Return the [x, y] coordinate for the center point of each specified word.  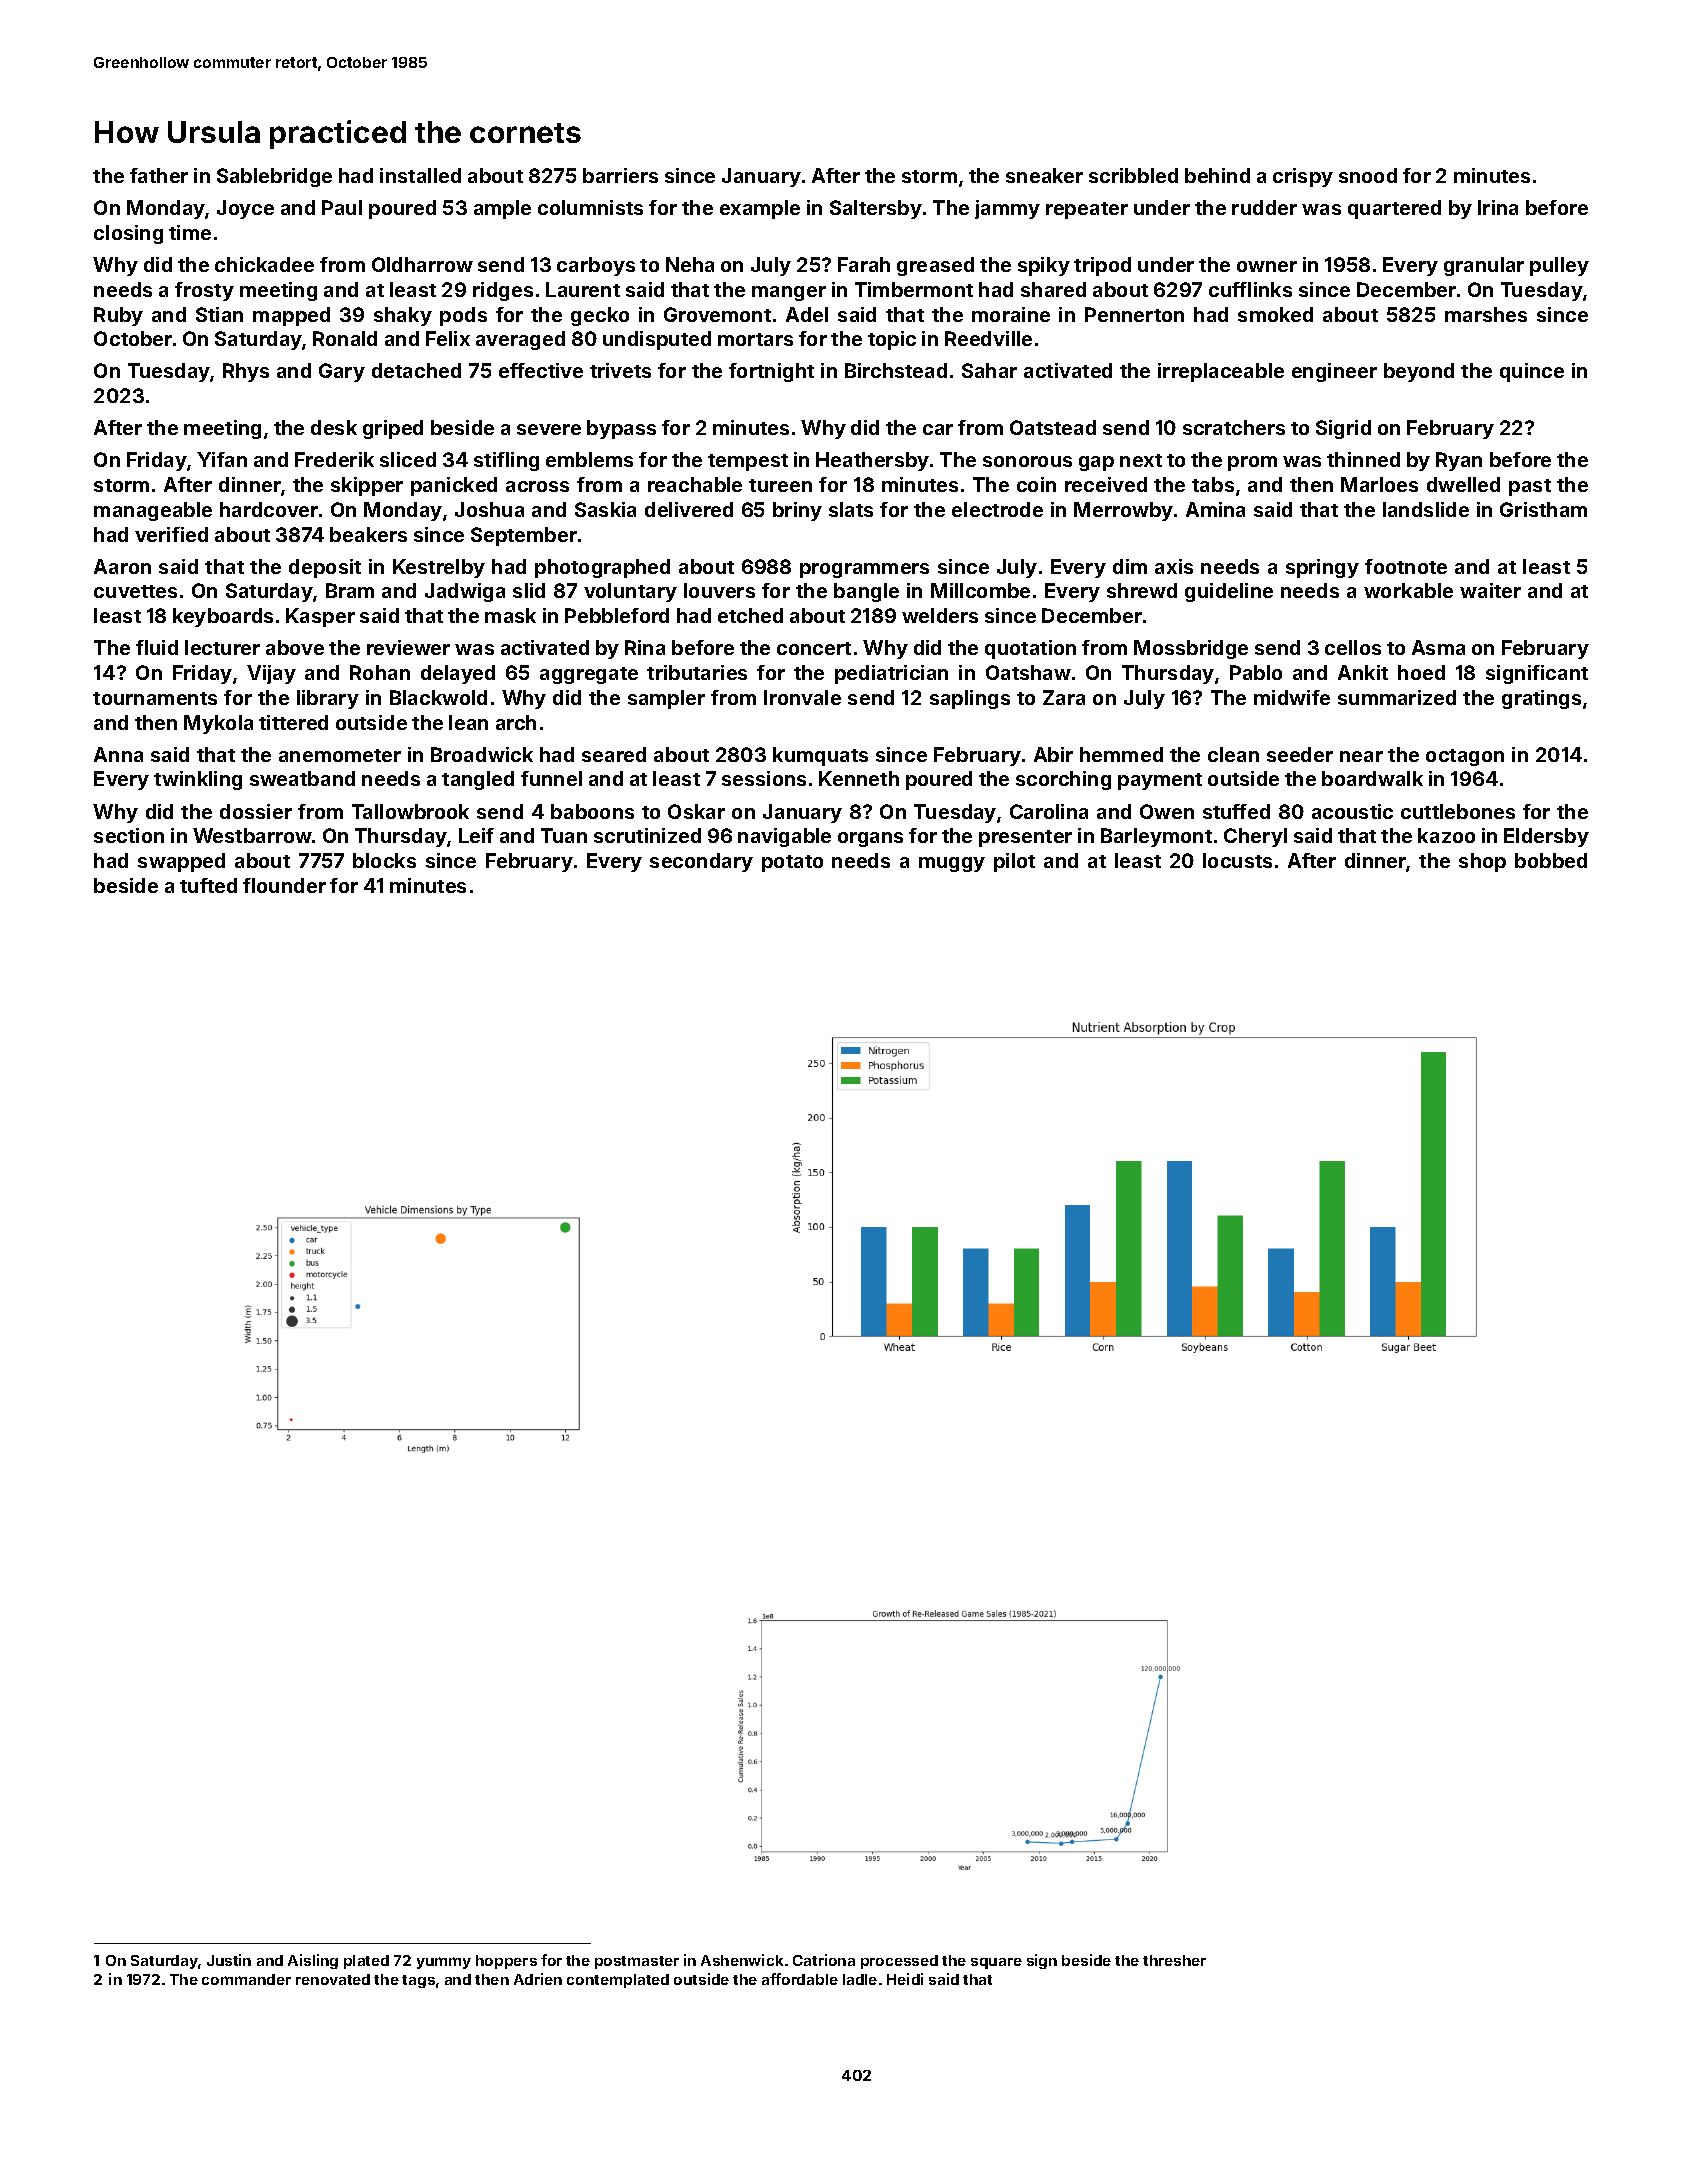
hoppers [506, 1962]
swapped [181, 862]
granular [1484, 266]
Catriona [824, 1960]
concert [814, 648]
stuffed [1236, 811]
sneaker [1044, 175]
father [159, 175]
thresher [1174, 1960]
